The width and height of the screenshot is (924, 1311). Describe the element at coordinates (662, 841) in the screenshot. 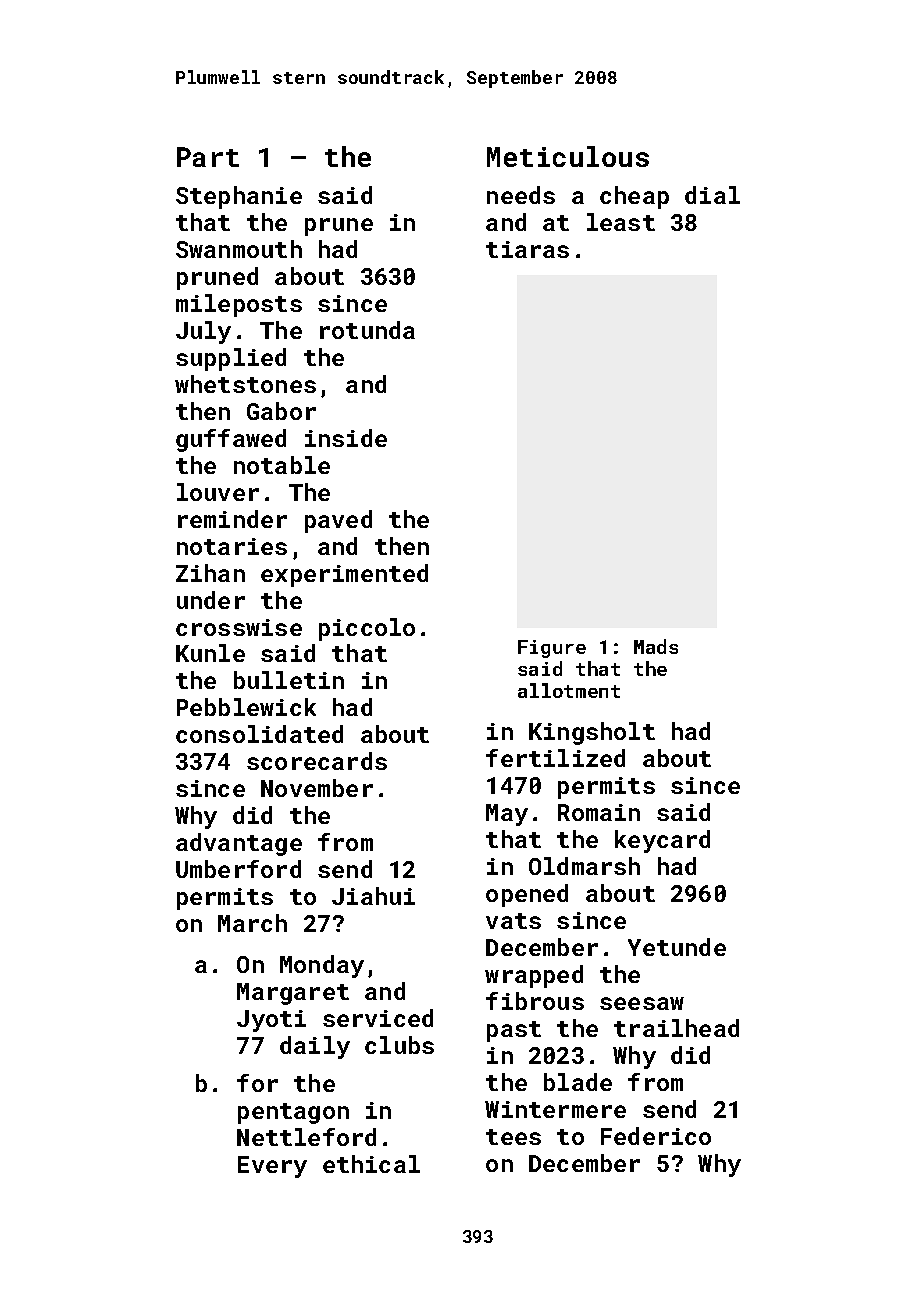

I see `keycard` at that location.
